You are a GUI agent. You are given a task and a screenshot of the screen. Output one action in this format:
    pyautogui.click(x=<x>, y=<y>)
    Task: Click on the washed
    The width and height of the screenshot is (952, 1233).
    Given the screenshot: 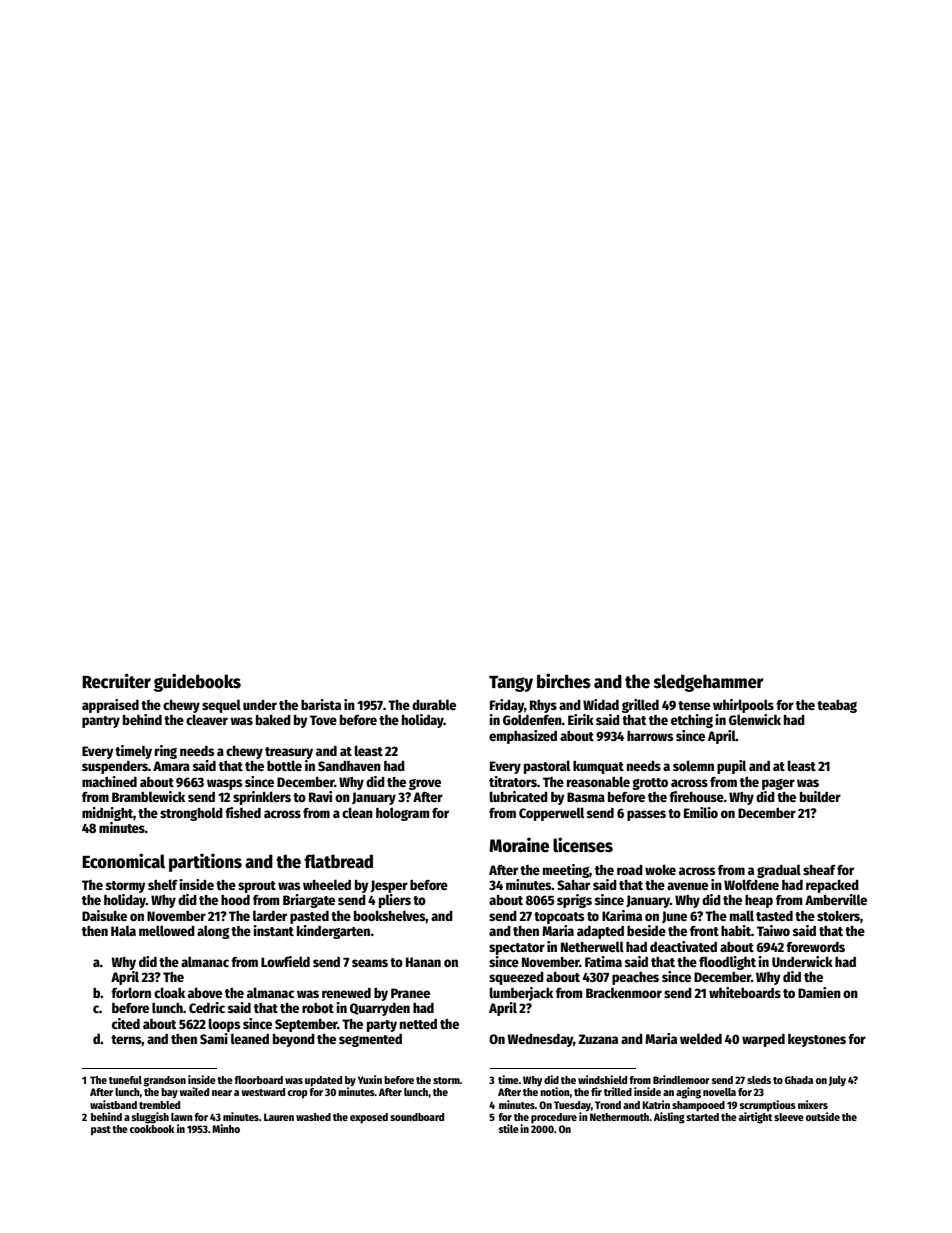 What is the action you would take?
    pyautogui.click(x=313, y=1117)
